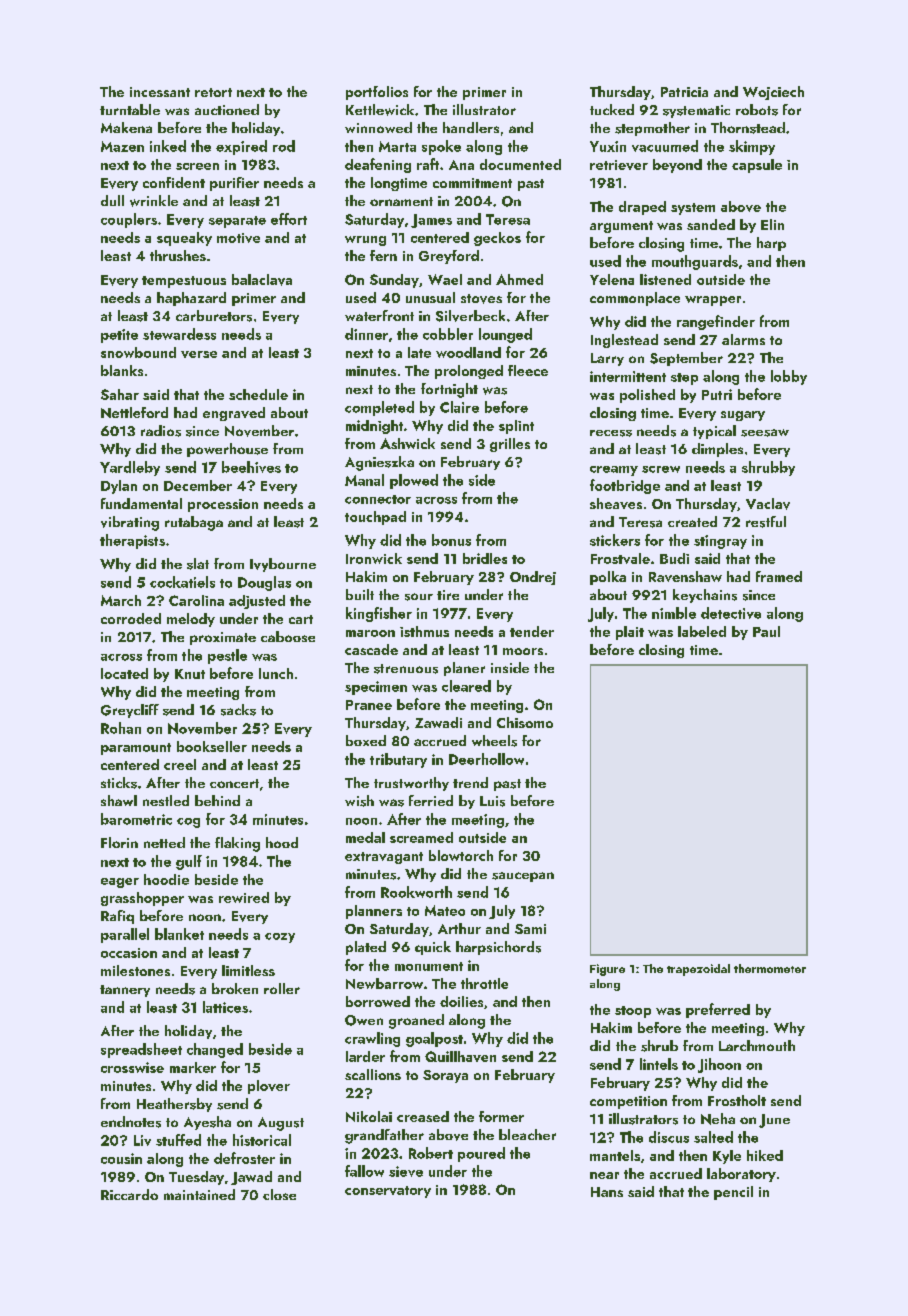 This image has width=908, height=1316. I want to click on wish, so click(359, 801).
